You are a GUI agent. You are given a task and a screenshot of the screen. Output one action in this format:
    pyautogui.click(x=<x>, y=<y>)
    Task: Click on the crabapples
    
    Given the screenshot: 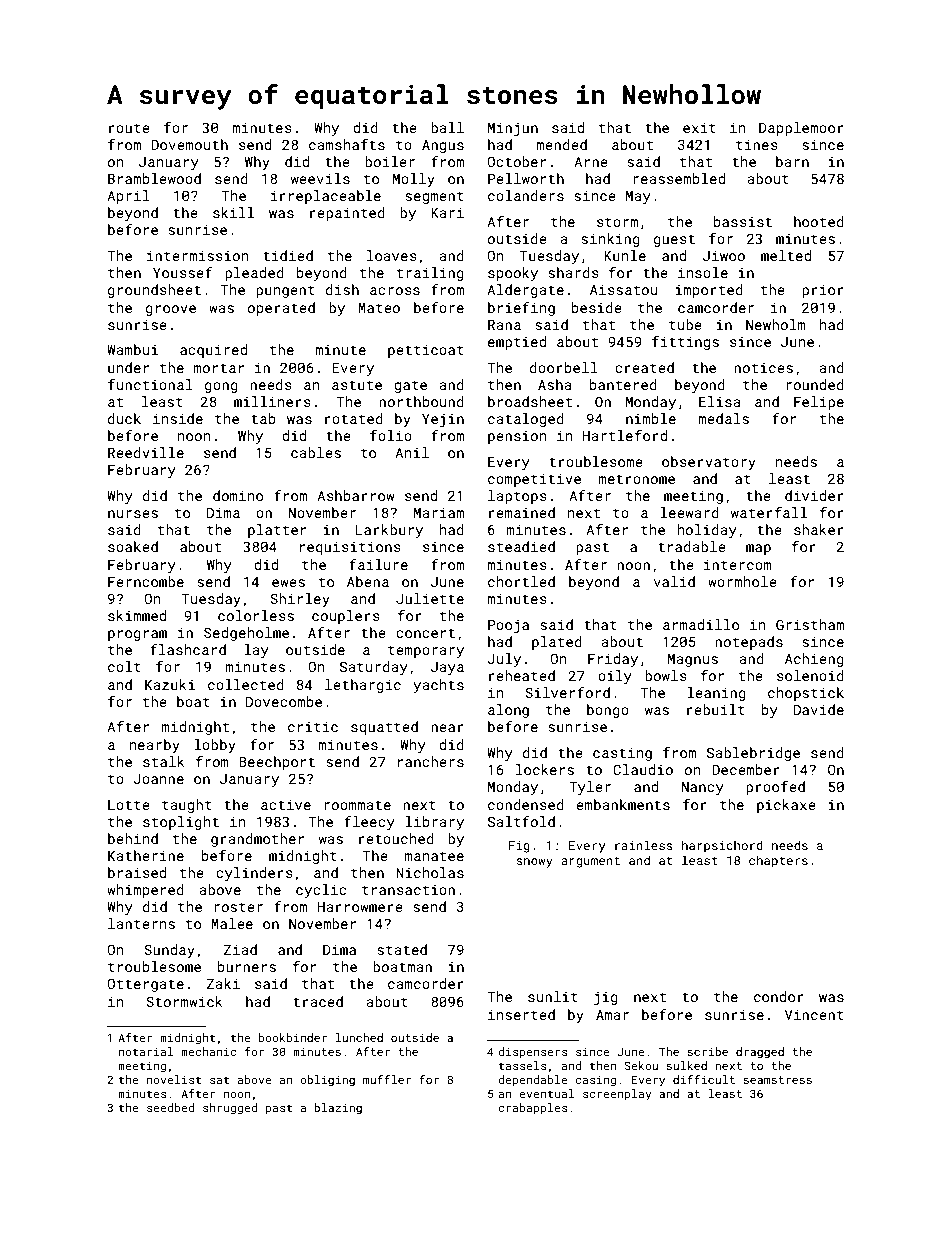 What is the action you would take?
    pyautogui.click(x=532, y=1109)
